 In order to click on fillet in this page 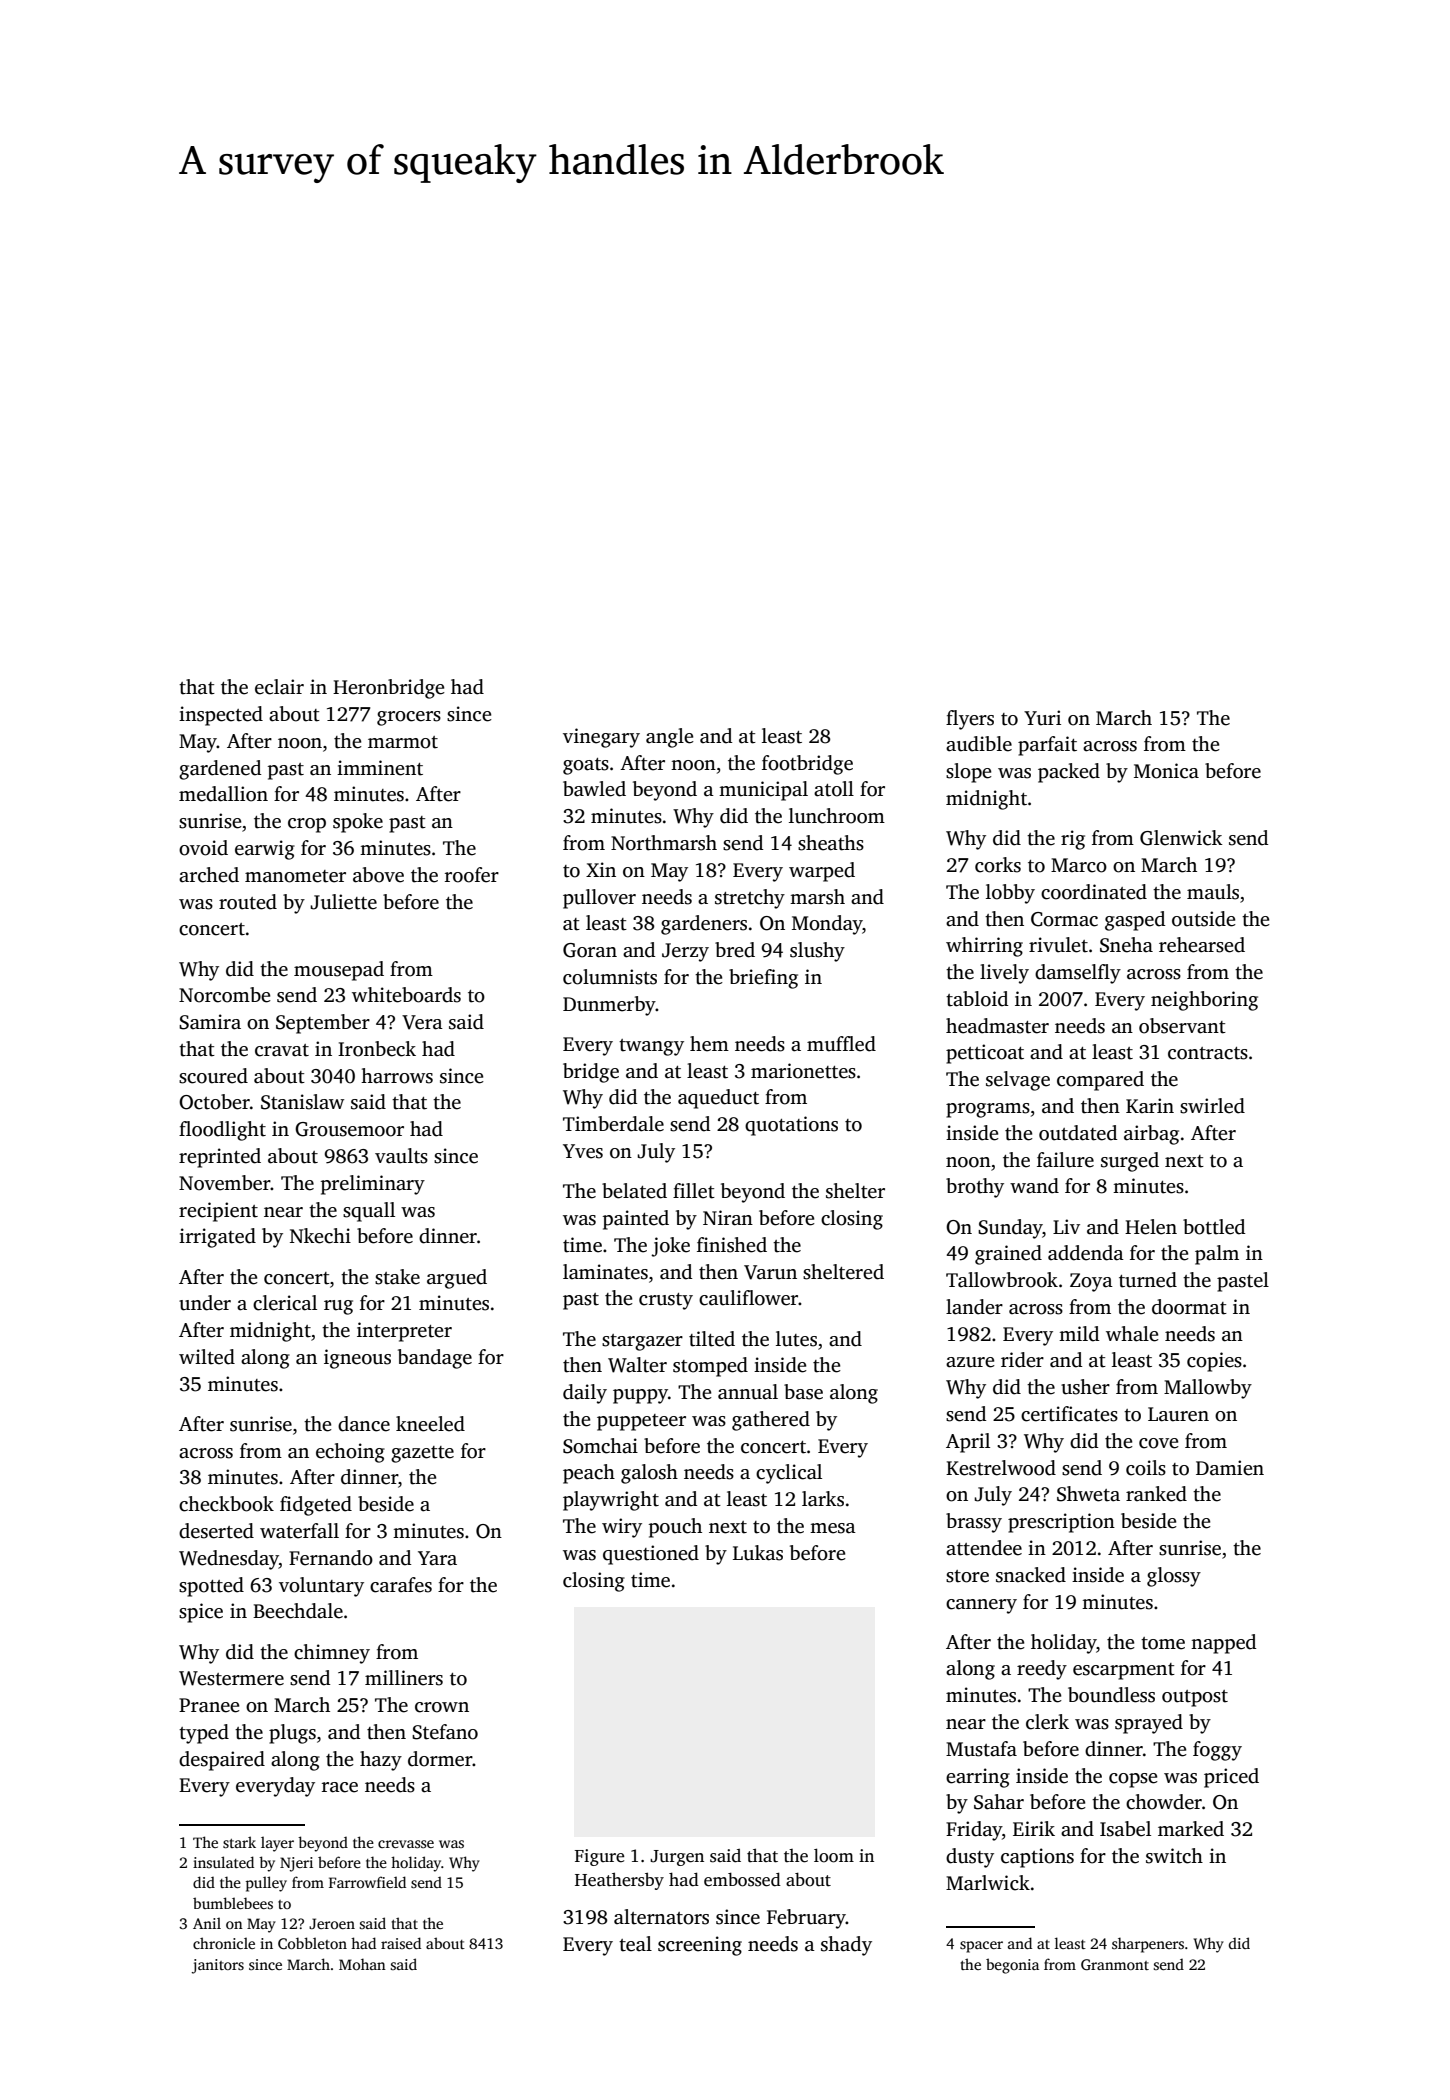, I will do `click(694, 1191)`.
